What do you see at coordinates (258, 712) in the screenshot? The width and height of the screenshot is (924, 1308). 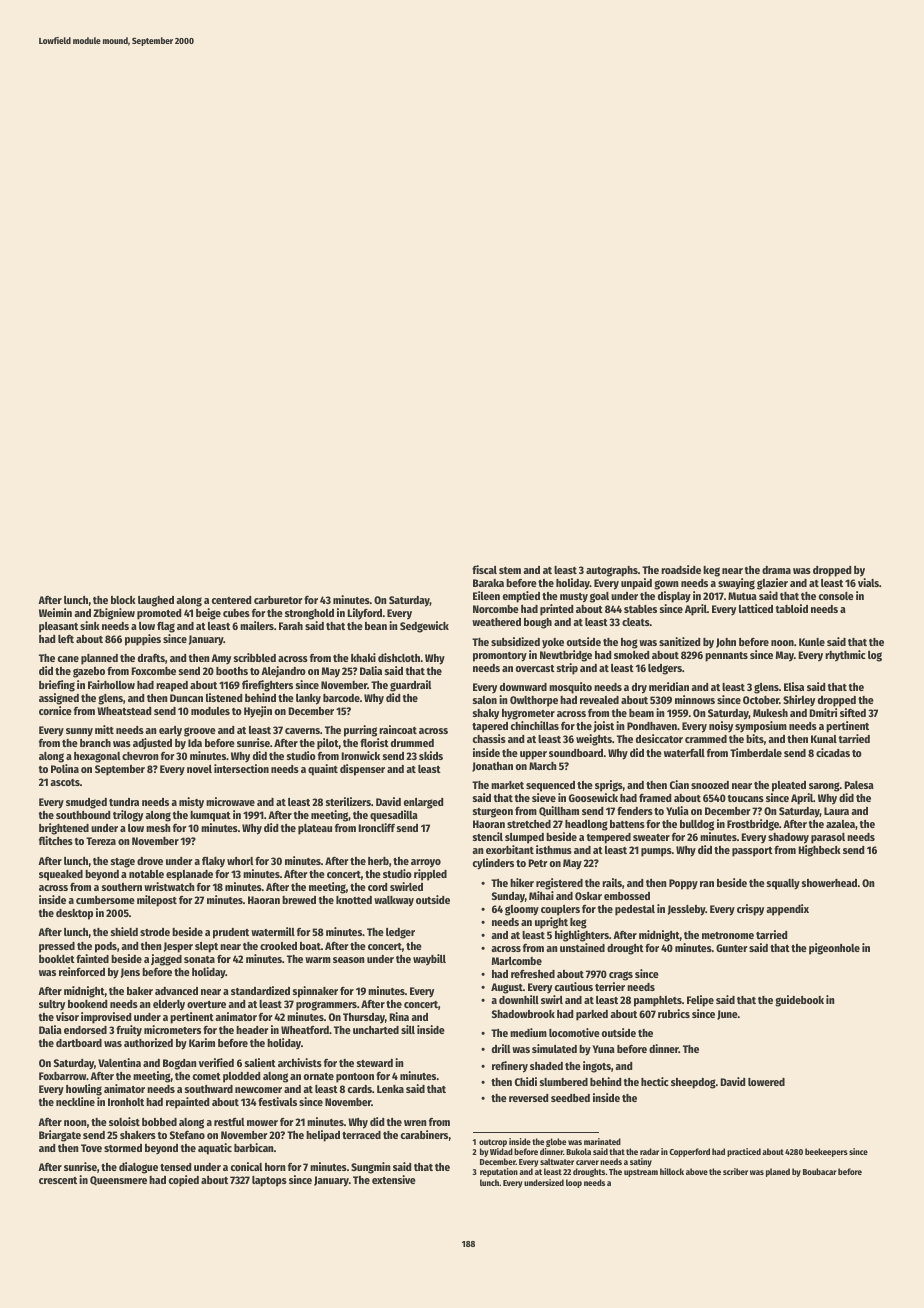 I see `Hyejin` at bounding box center [258, 712].
